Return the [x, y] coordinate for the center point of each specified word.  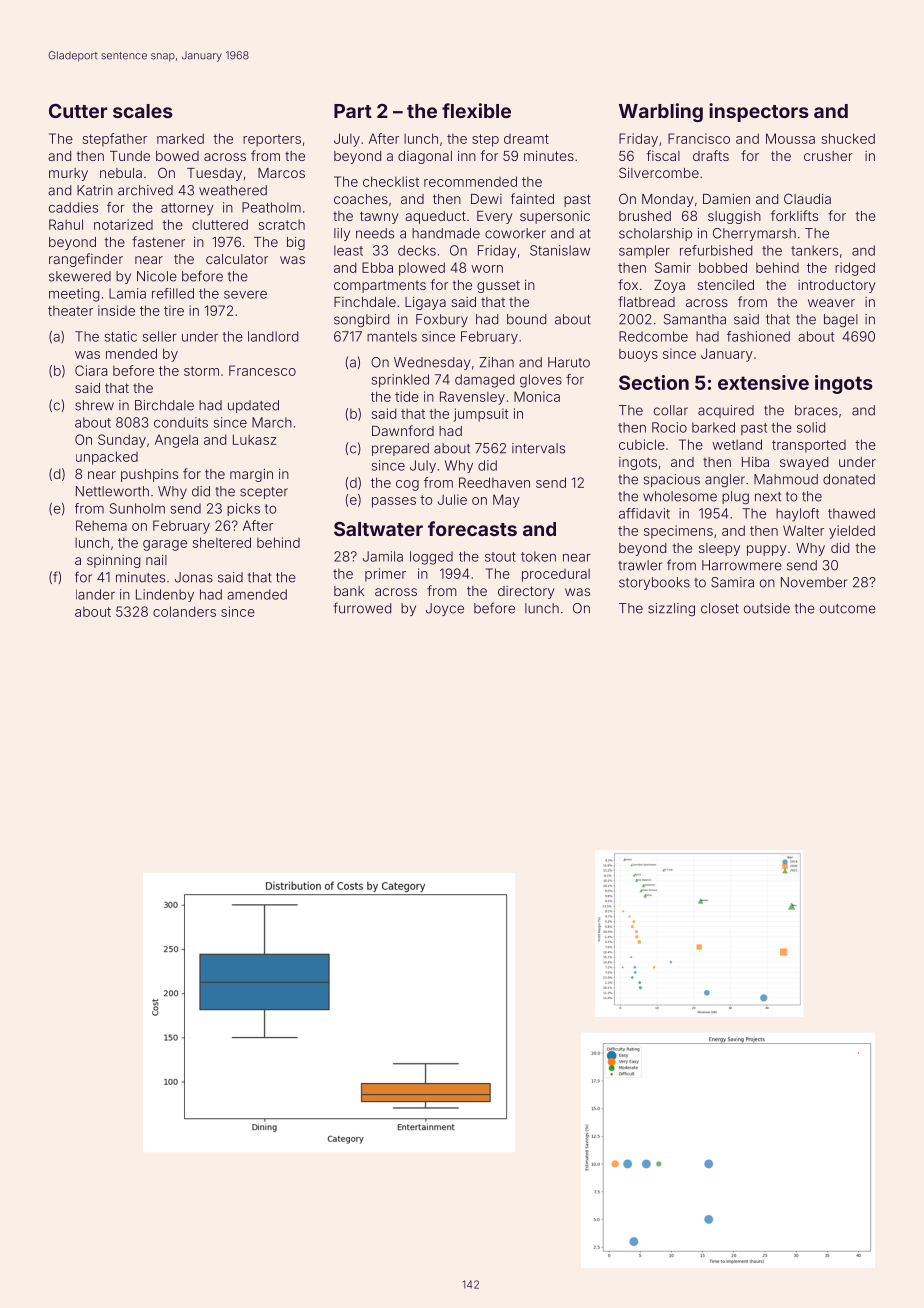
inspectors [759, 112]
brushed [645, 216]
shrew [94, 405]
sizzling [671, 609]
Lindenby [165, 595]
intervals [538, 448]
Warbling [661, 112]
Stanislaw [560, 250]
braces [816, 410]
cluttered [220, 224]
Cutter [78, 111]
